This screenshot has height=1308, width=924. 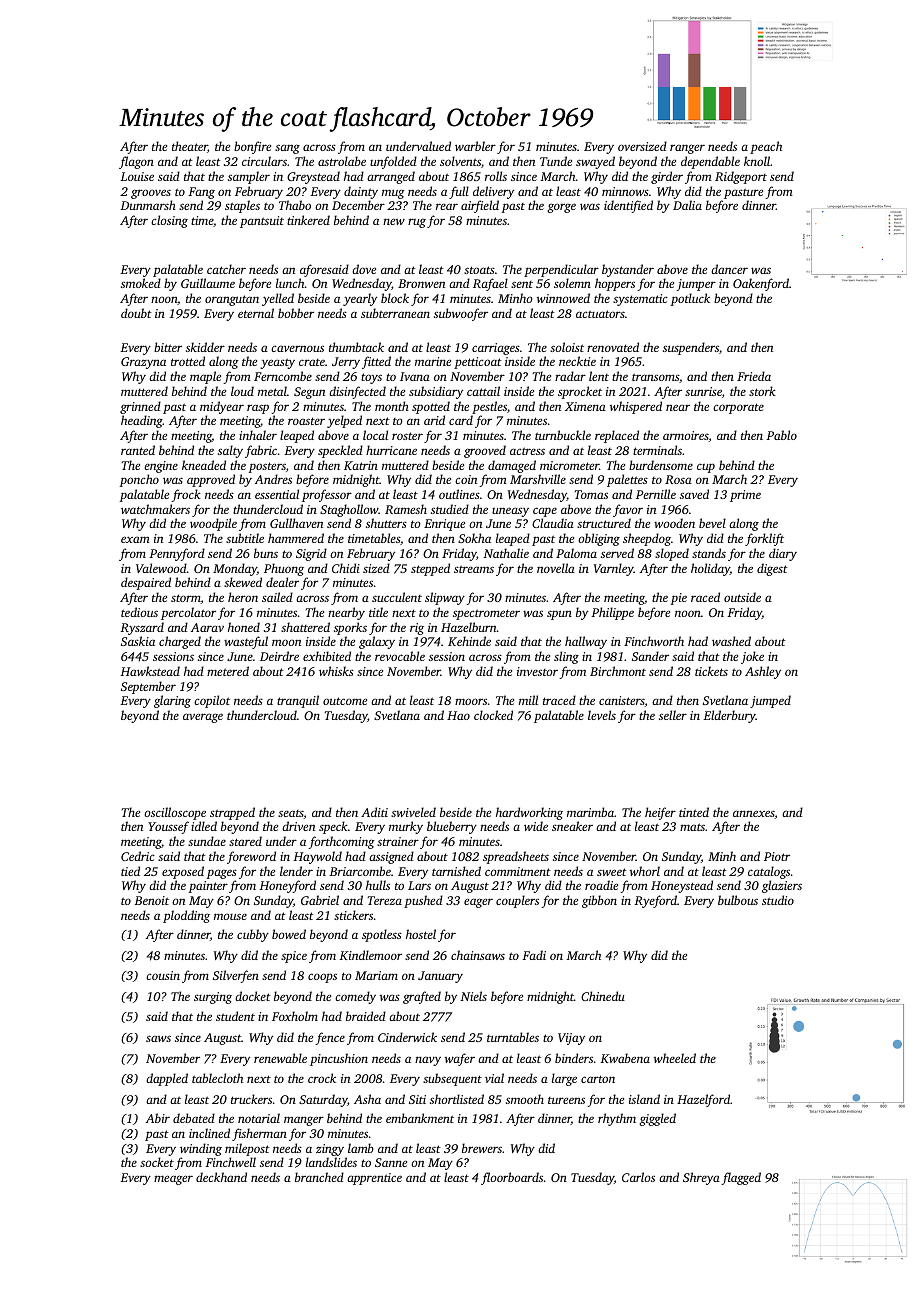 I want to click on seats, so click(x=291, y=813).
